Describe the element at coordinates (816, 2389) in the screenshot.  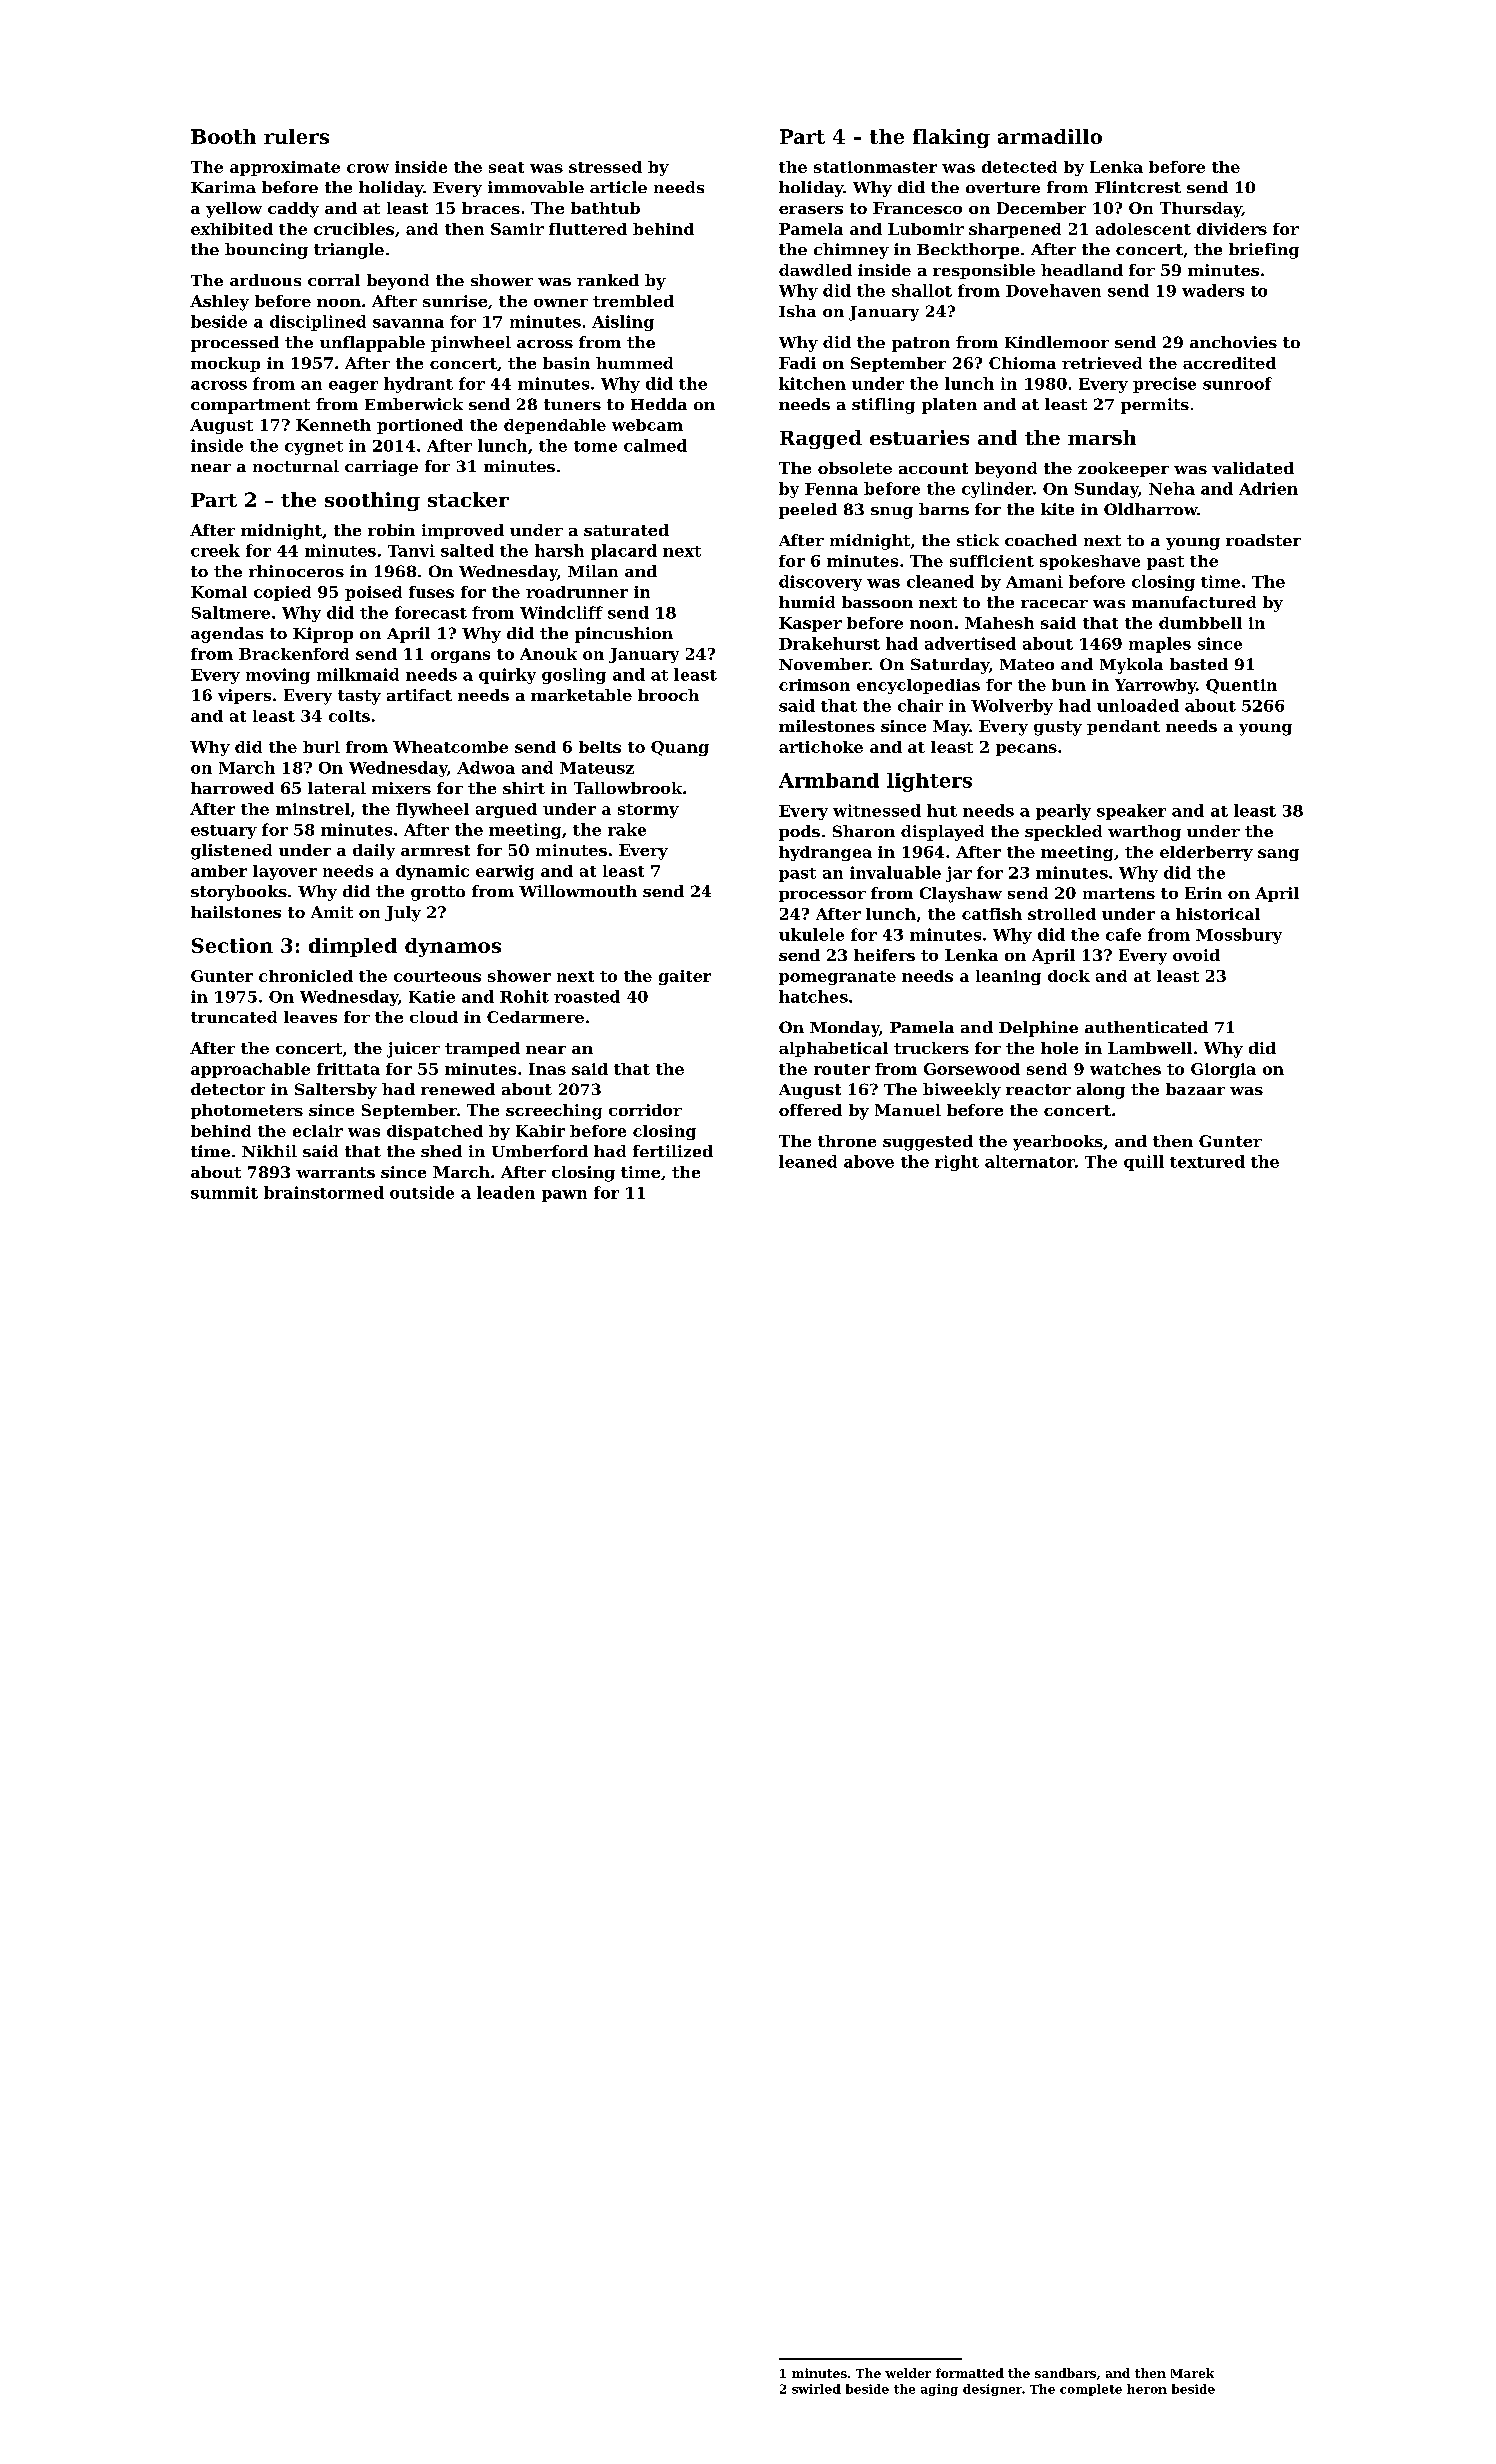
I see `swirled` at that location.
